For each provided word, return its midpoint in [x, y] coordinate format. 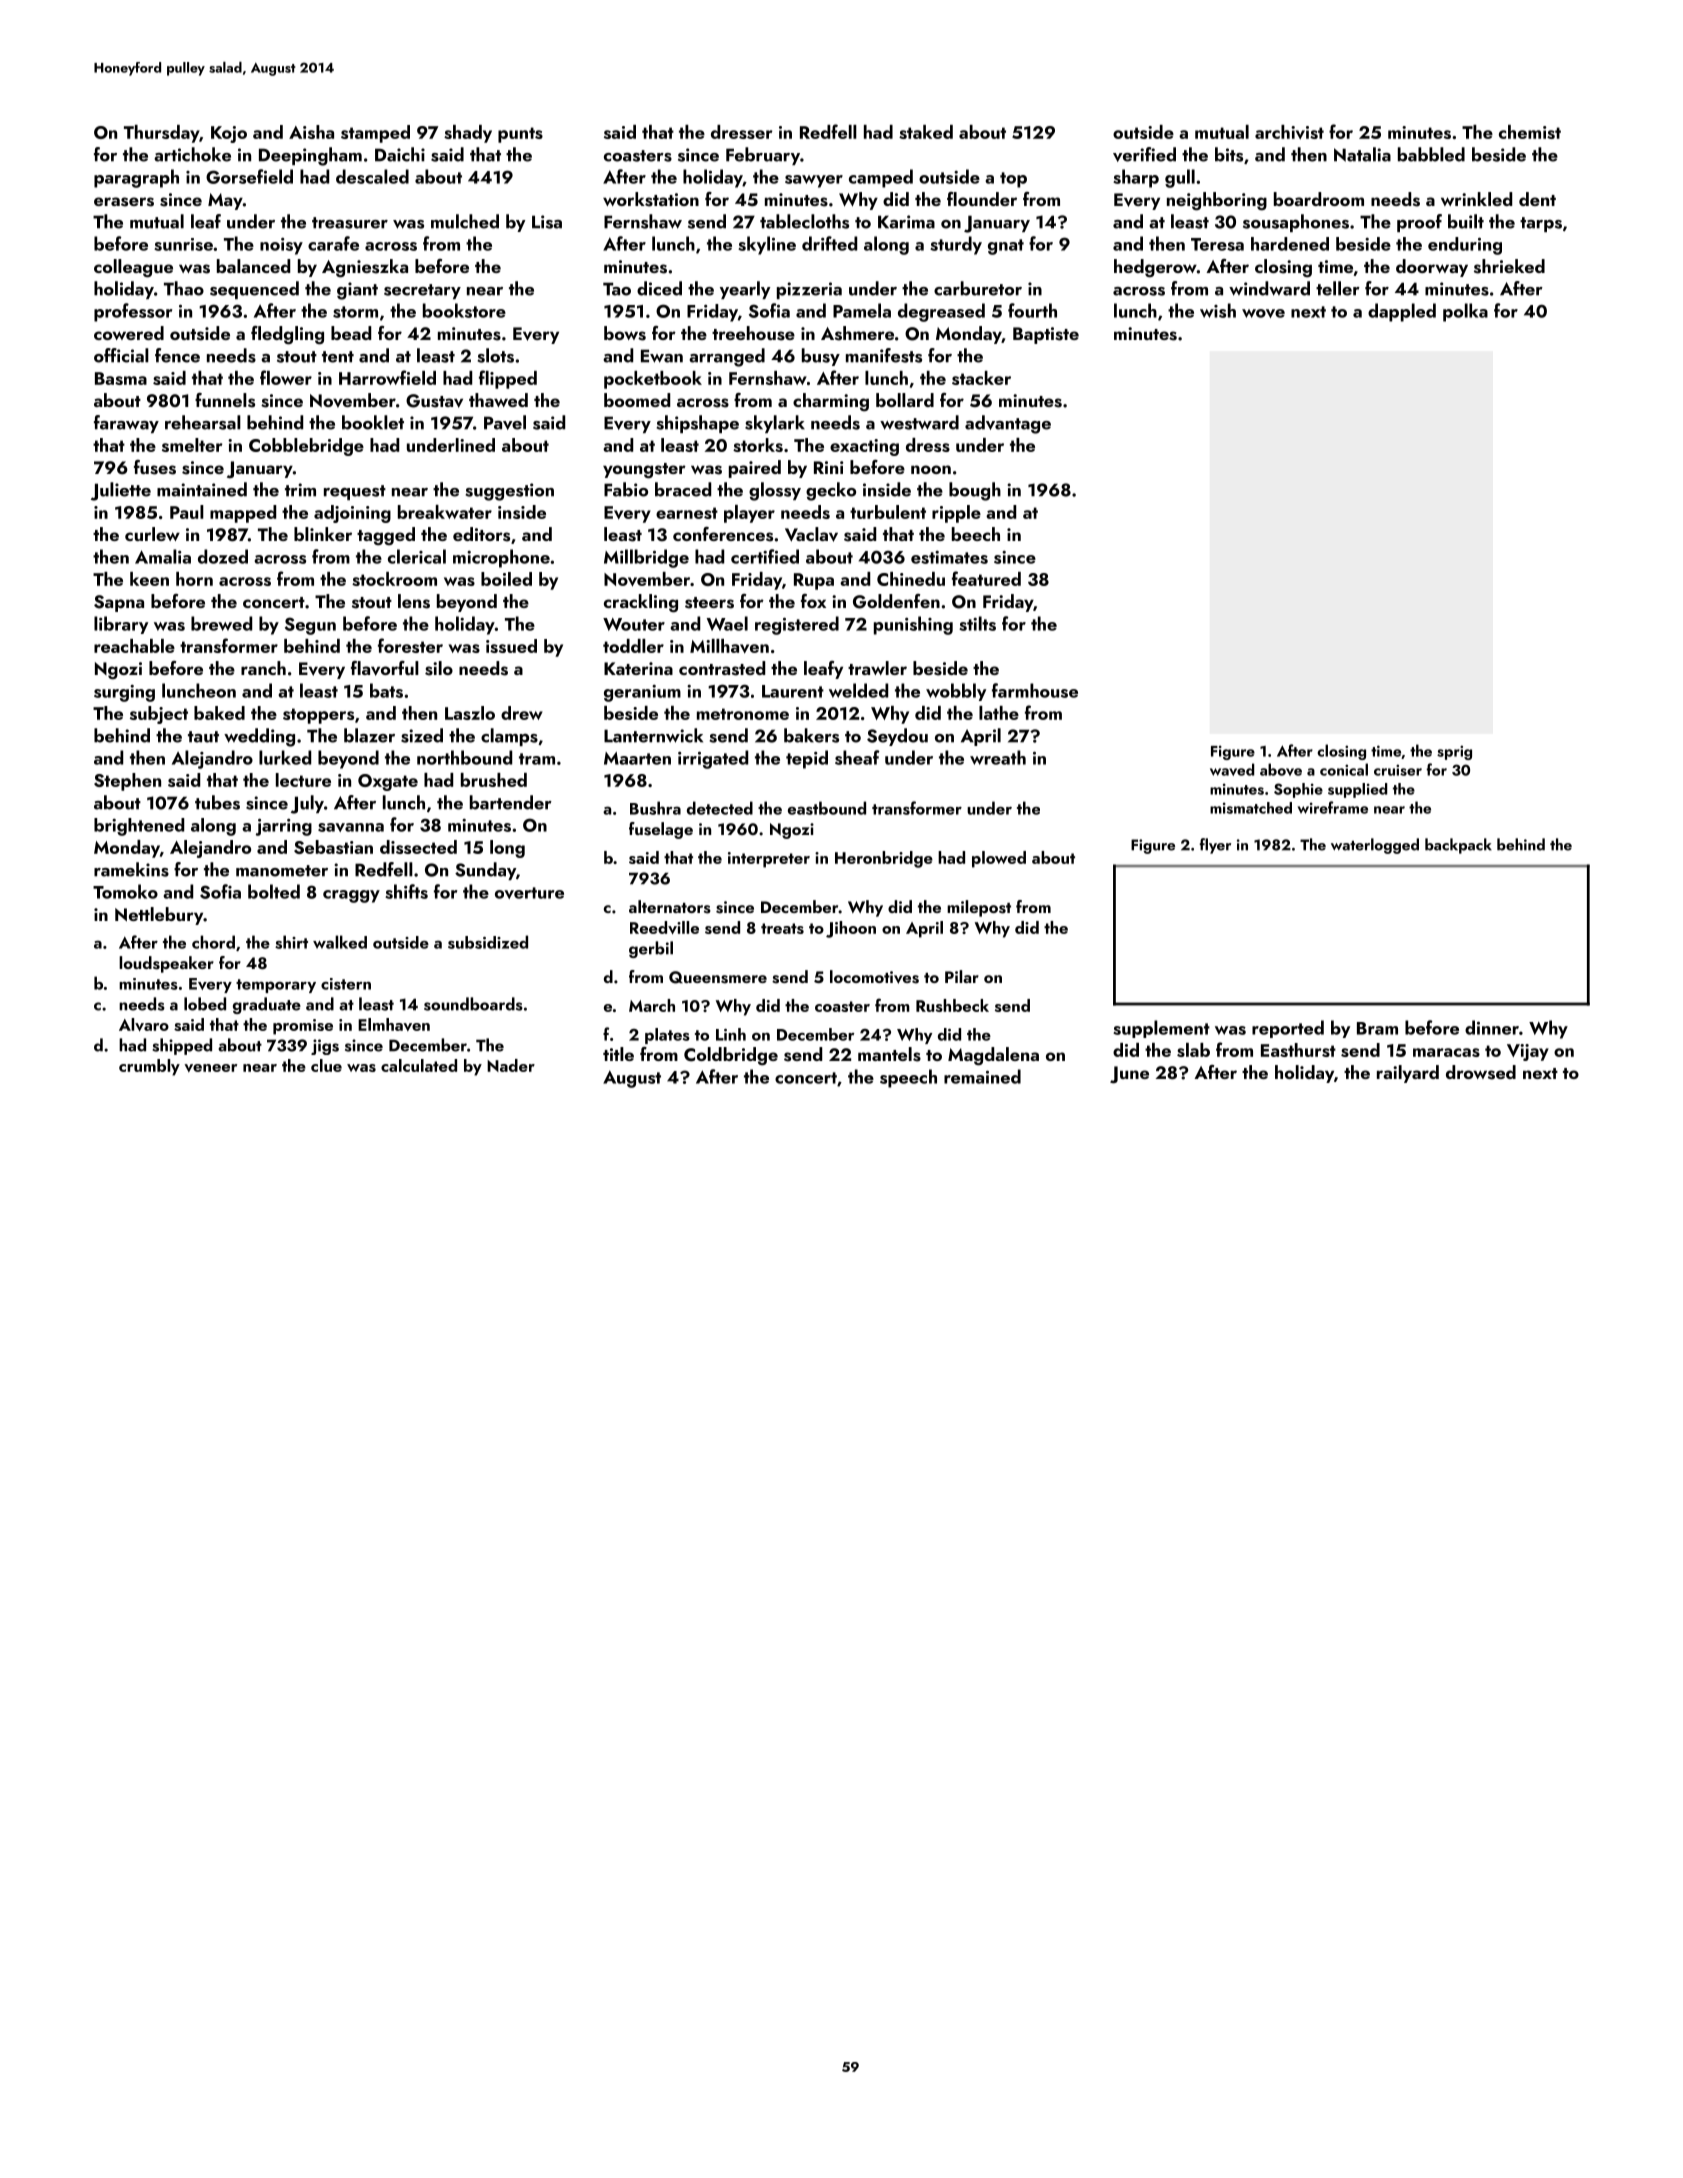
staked [926, 132]
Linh [731, 1034]
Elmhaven [394, 1024]
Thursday [161, 134]
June [1129, 1075]
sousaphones [1296, 223]
